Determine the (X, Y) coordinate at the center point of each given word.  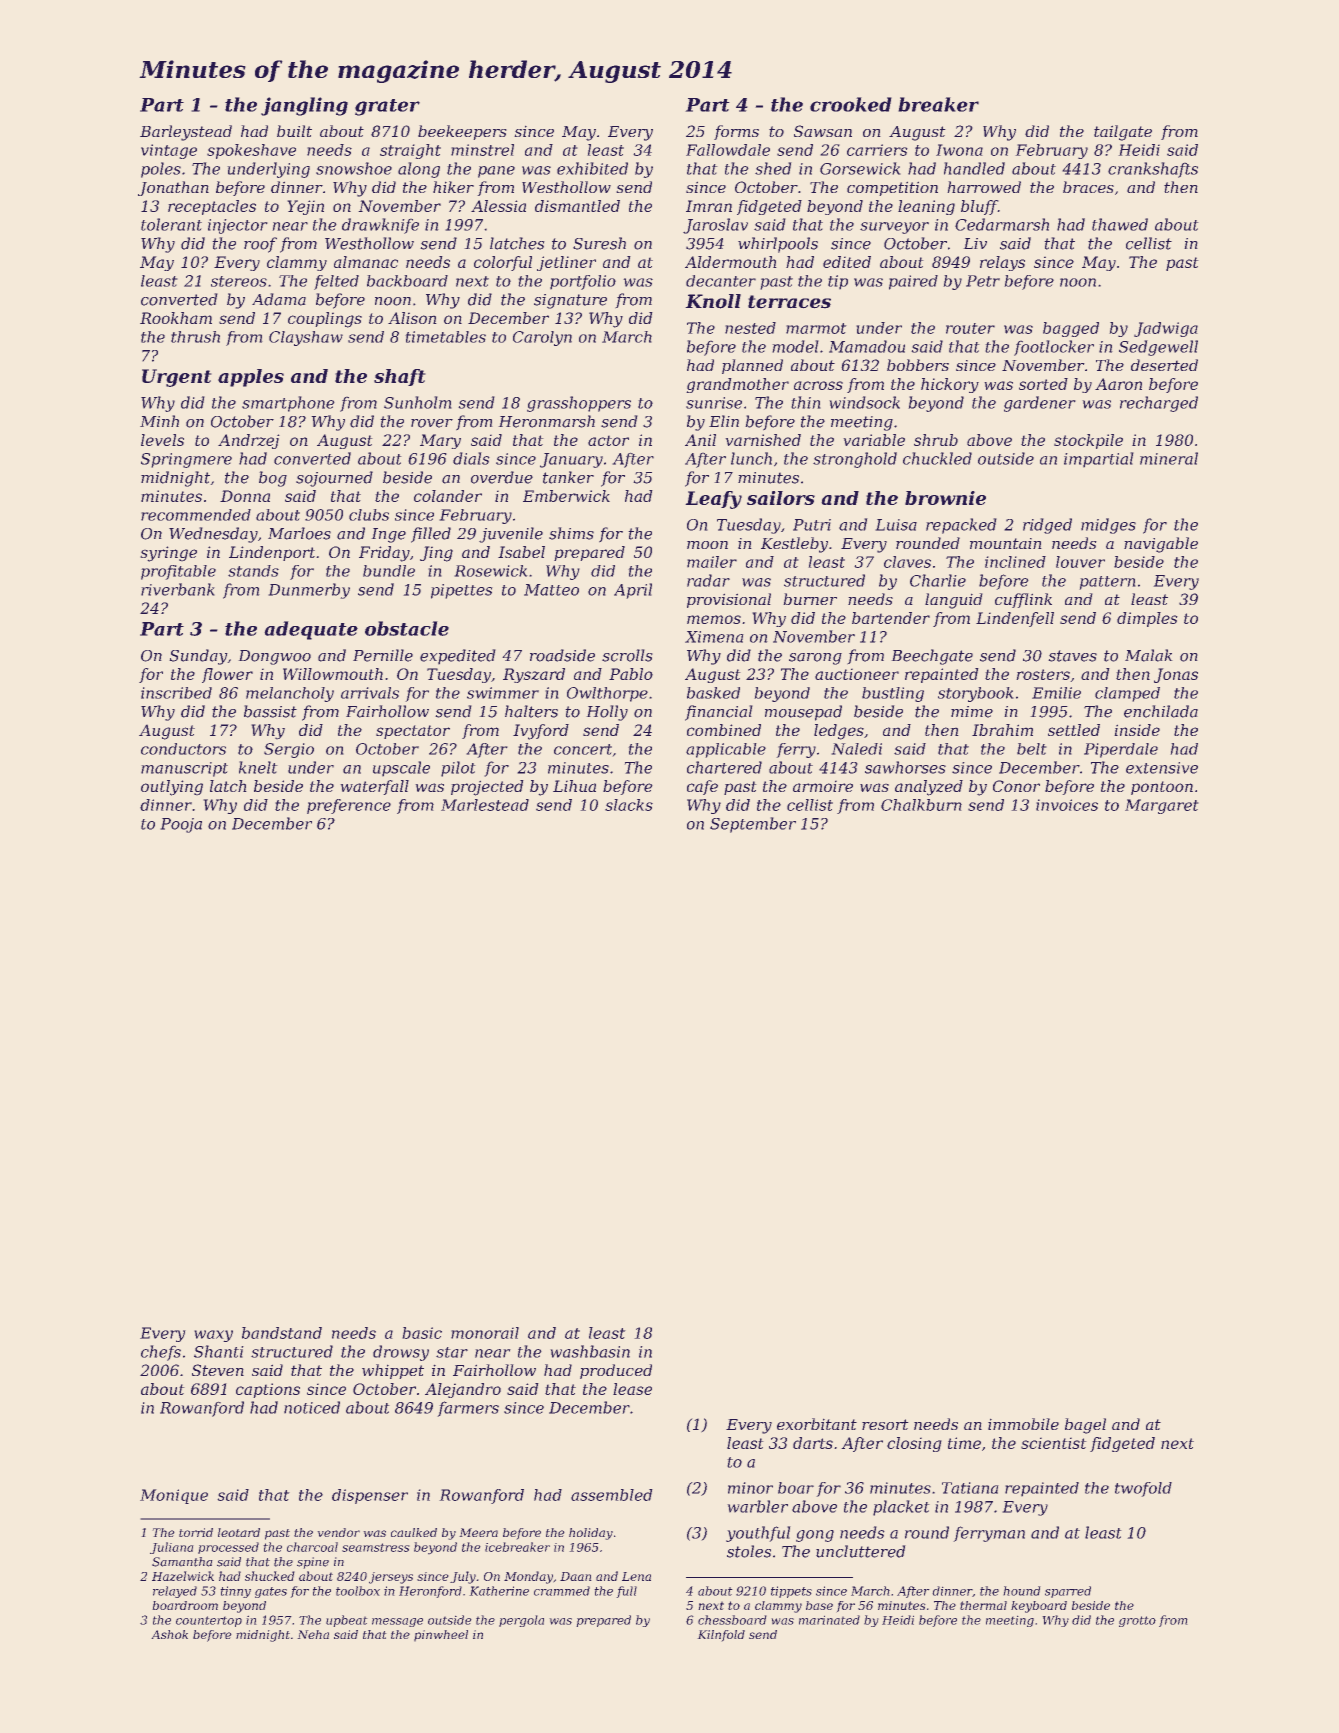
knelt (258, 767)
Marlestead (485, 805)
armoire (823, 786)
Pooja (181, 825)
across (818, 385)
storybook (975, 694)
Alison (412, 318)
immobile (1023, 1424)
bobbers (918, 365)
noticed (312, 1407)
